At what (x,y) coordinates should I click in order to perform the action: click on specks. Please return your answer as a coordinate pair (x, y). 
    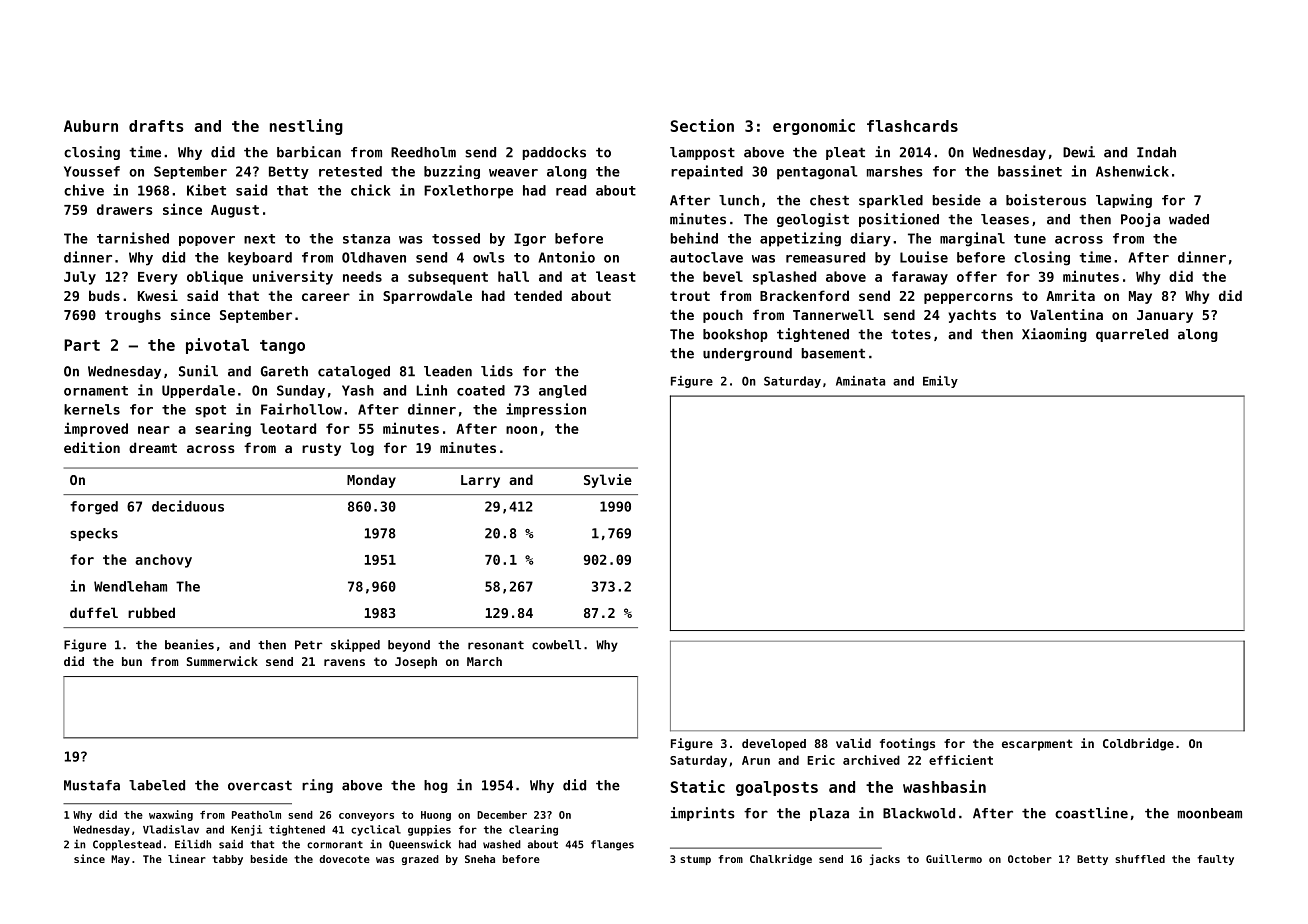
    Looking at the image, I should click on (94, 534).
